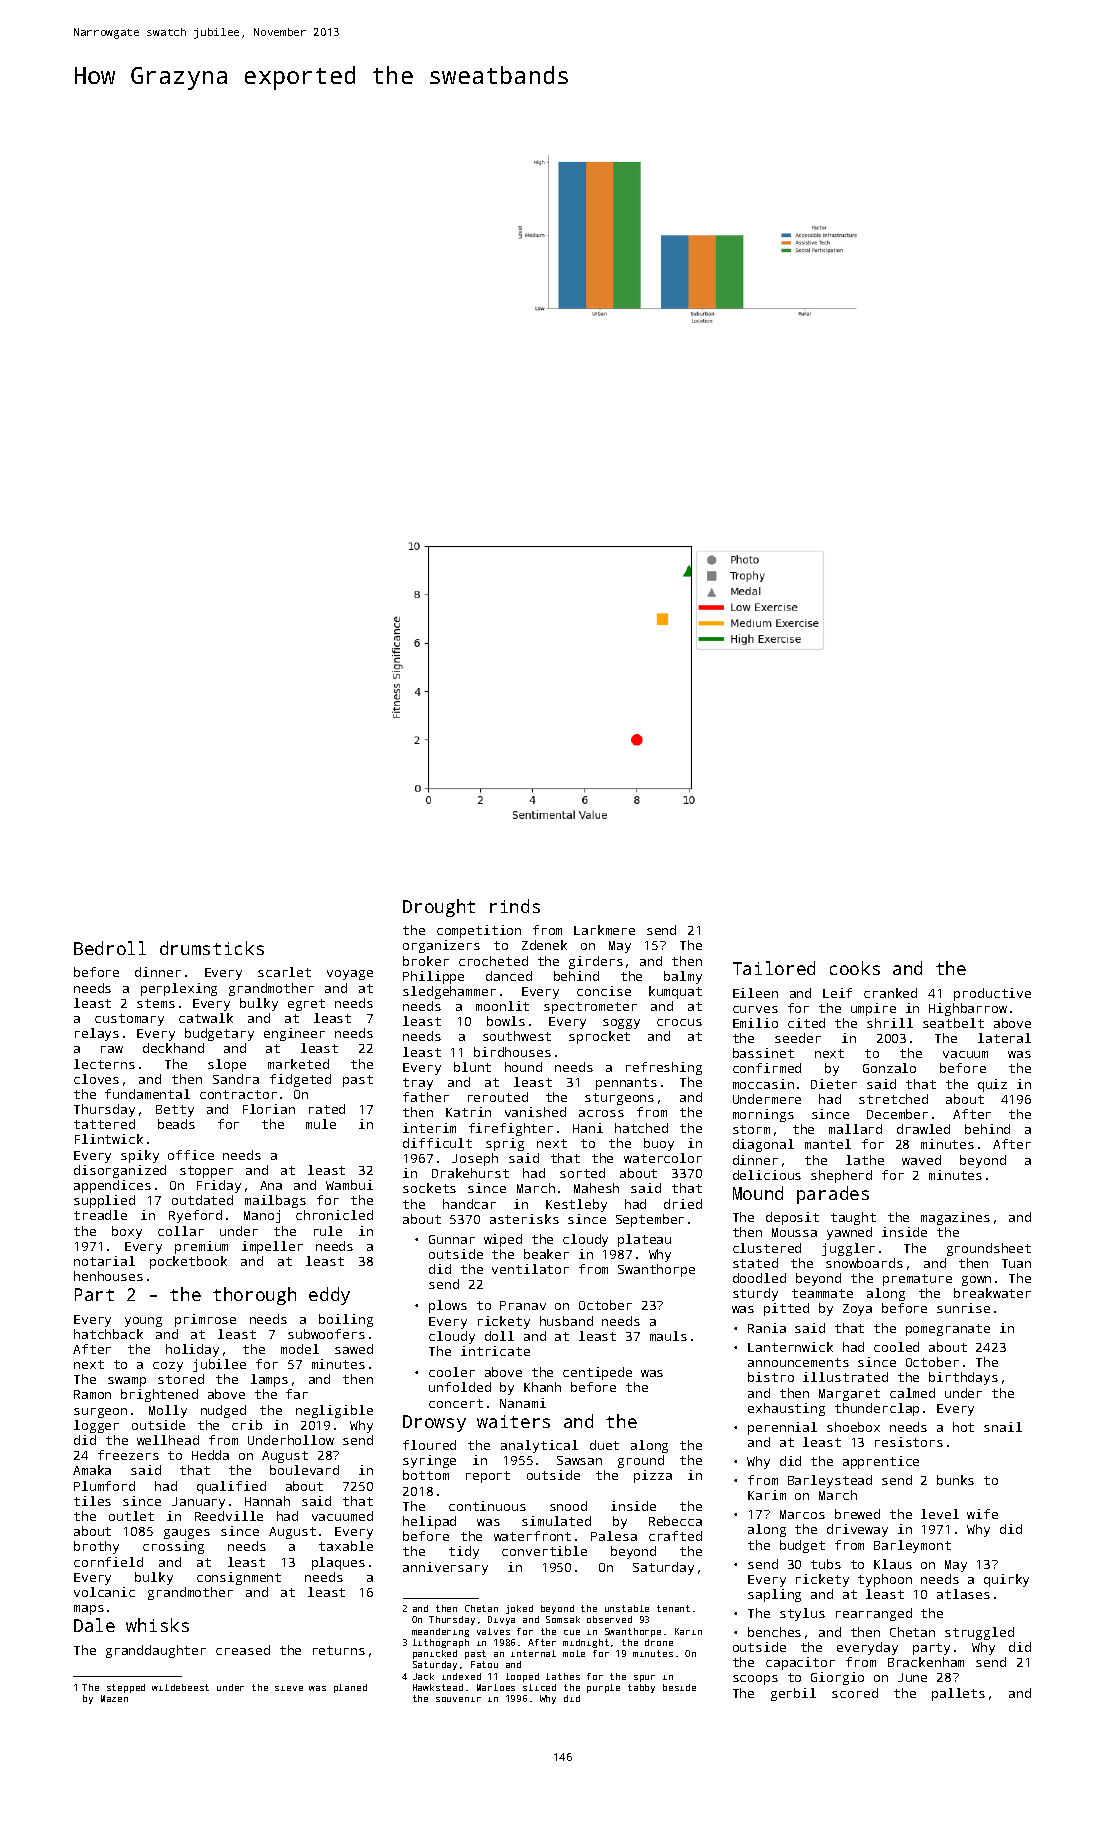 The image size is (1106, 1821). Describe the element at coordinates (515, 906) in the page. I see `rinds` at that location.
